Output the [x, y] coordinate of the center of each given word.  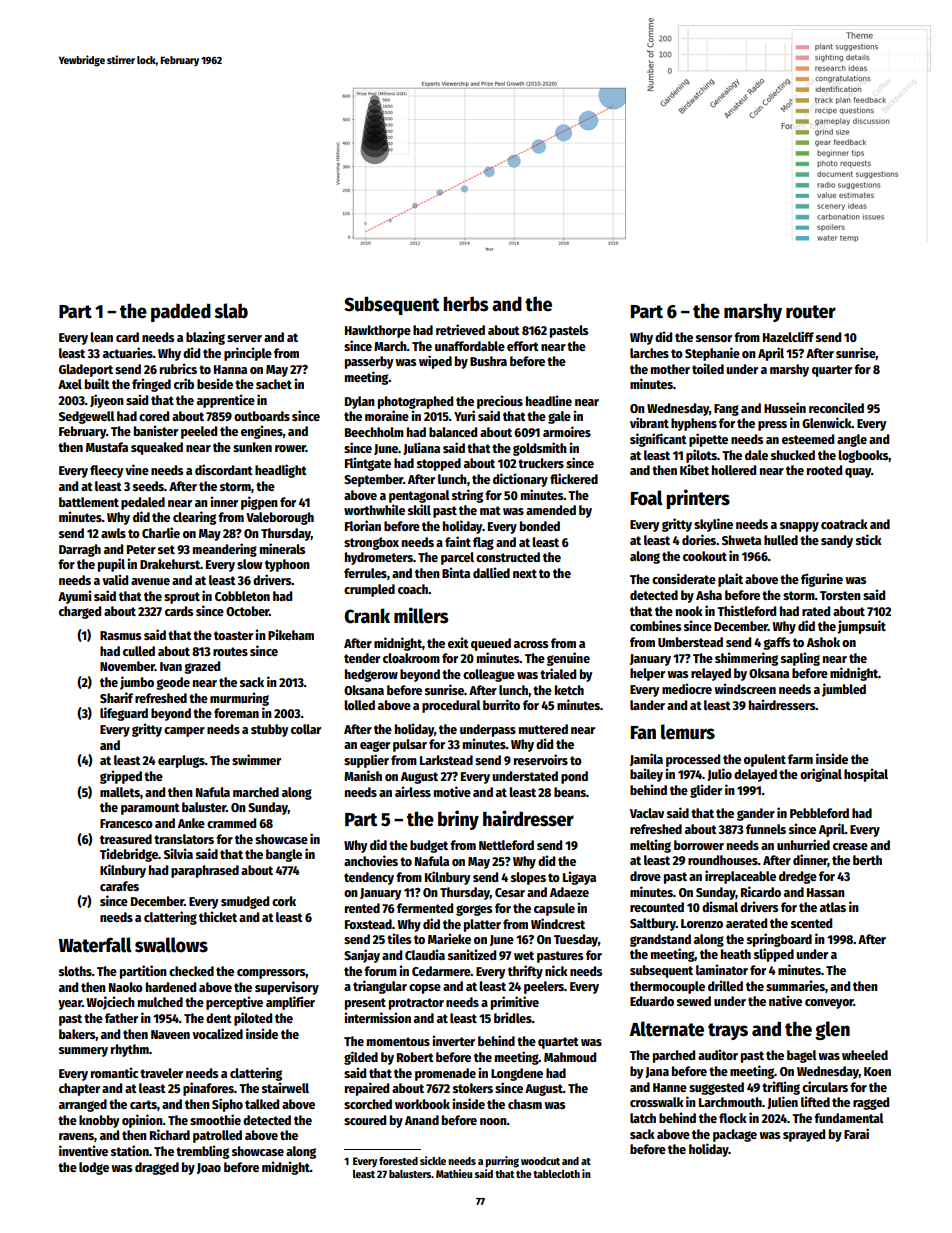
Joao [209, 1168]
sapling [800, 659]
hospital [866, 775]
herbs [465, 304]
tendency [369, 878]
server [244, 338]
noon [493, 1121]
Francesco [126, 823]
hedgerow [371, 675]
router [811, 312]
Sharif [116, 697]
